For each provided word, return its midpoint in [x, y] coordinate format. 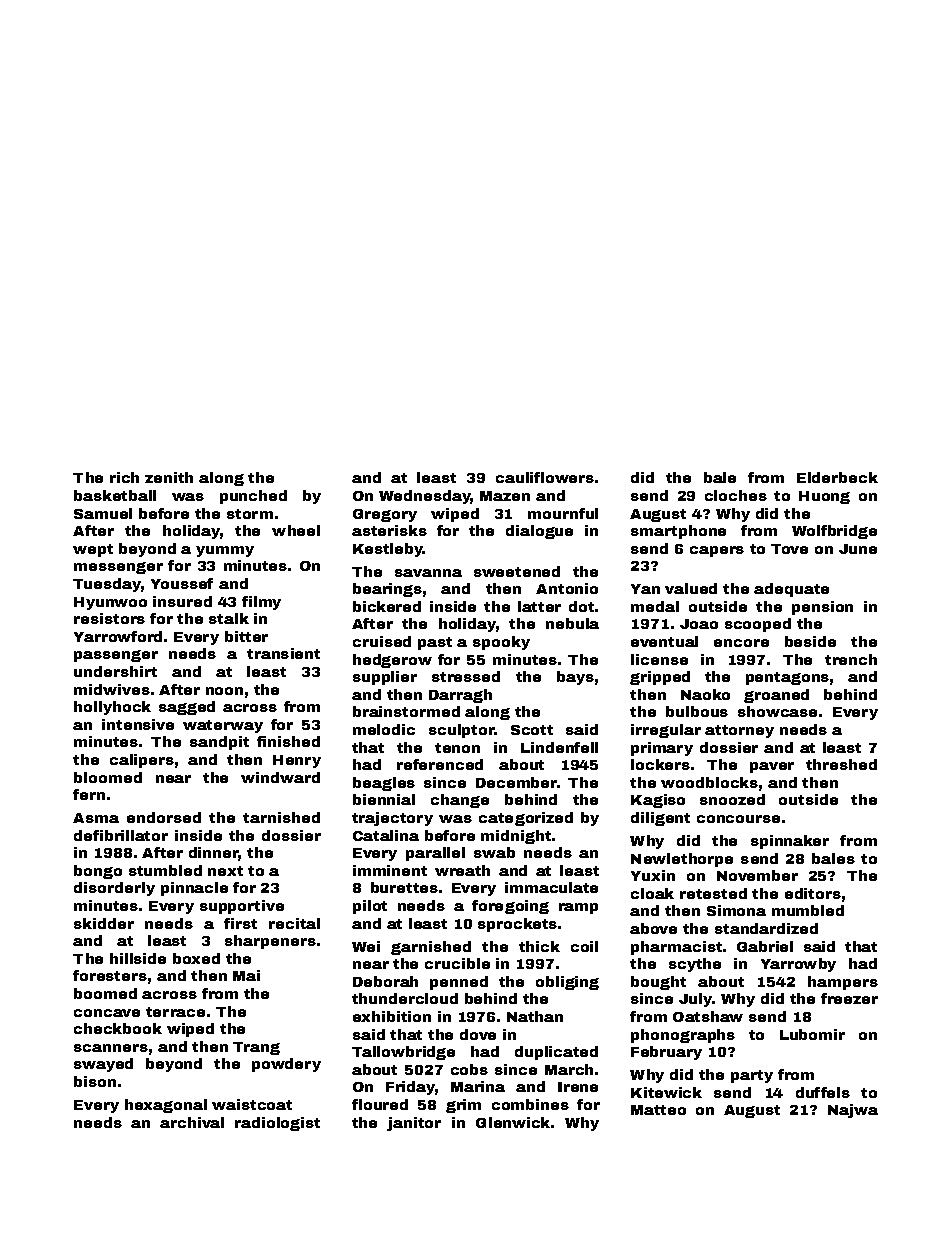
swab [494, 852]
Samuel [103, 513]
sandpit [219, 743]
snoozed [732, 799]
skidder [104, 923]
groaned [776, 696]
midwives [112, 689]
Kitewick [666, 1092]
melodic [384, 729]
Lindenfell [559, 747]
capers [717, 551]
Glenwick [513, 1122]
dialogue [539, 532]
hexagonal [166, 1106]
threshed [841, 764]
